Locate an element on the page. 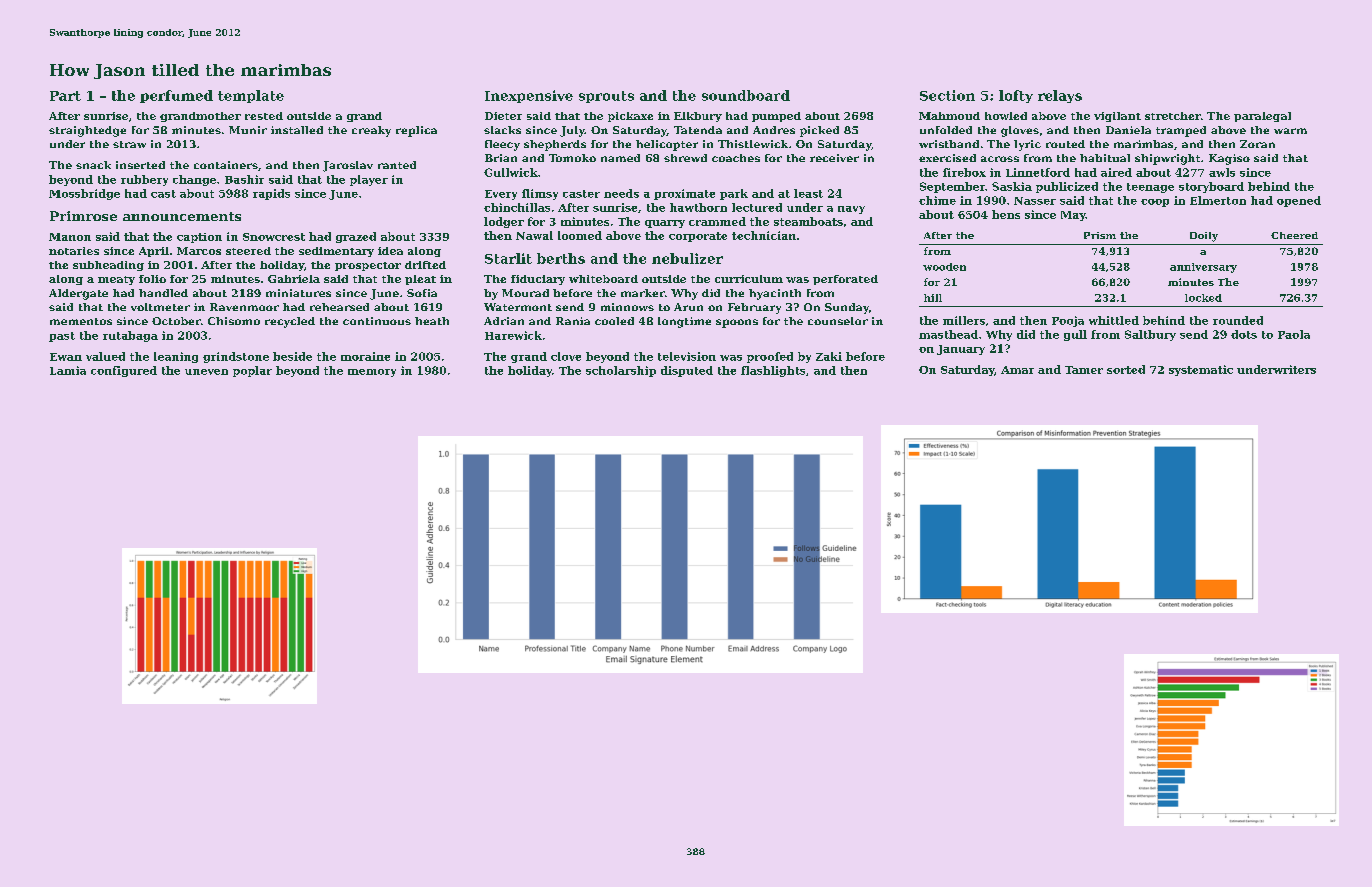  steered is located at coordinates (248, 251).
